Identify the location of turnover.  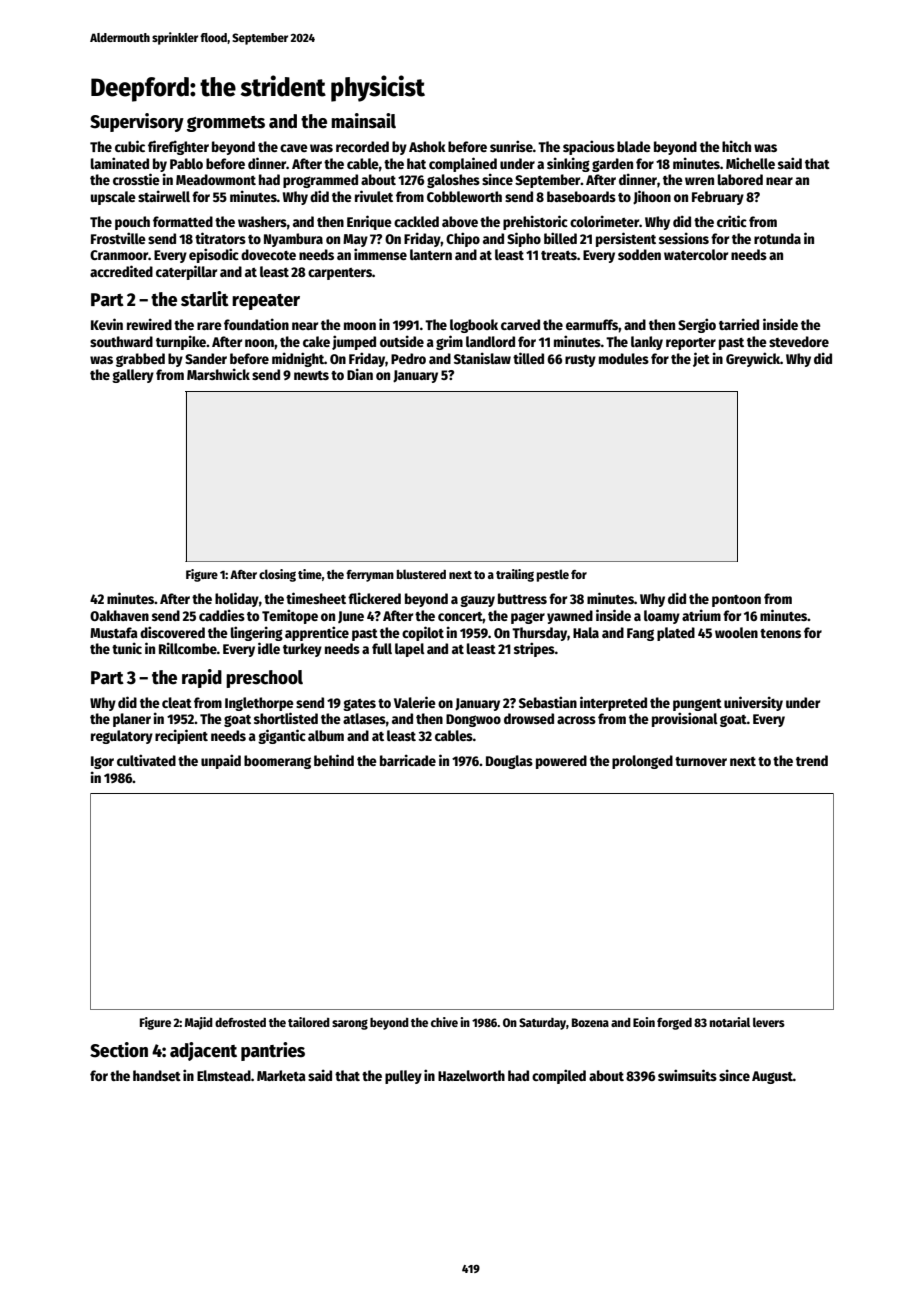
(701, 761).
